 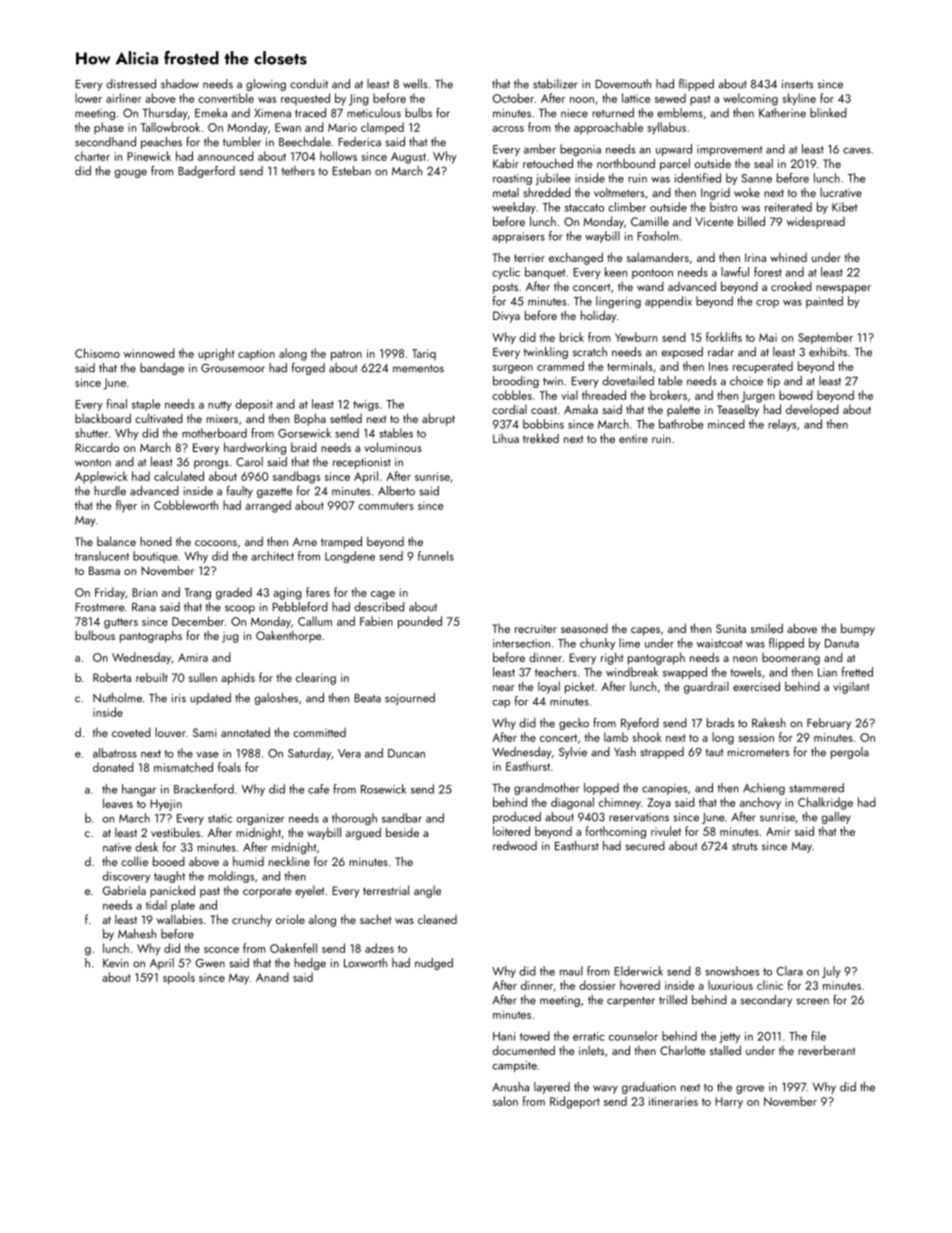 I want to click on across, so click(x=508, y=129).
